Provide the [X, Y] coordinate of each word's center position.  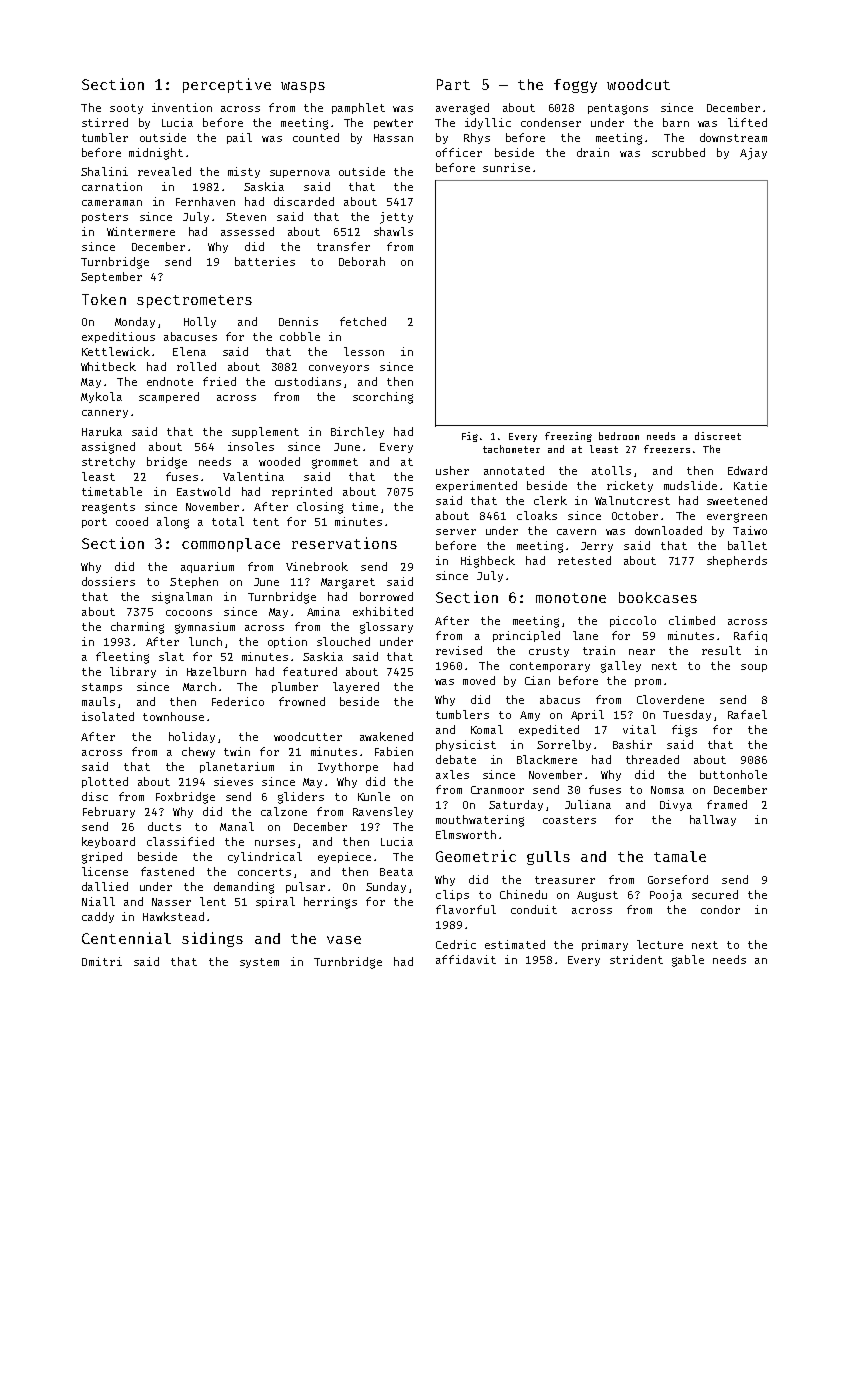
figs [684, 731]
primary [605, 945]
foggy [575, 86]
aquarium [207, 567]
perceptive [227, 85]
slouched [343, 641]
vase [344, 940]
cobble [300, 336]
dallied [105, 886]
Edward [747, 470]
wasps [303, 87]
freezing [568, 437]
